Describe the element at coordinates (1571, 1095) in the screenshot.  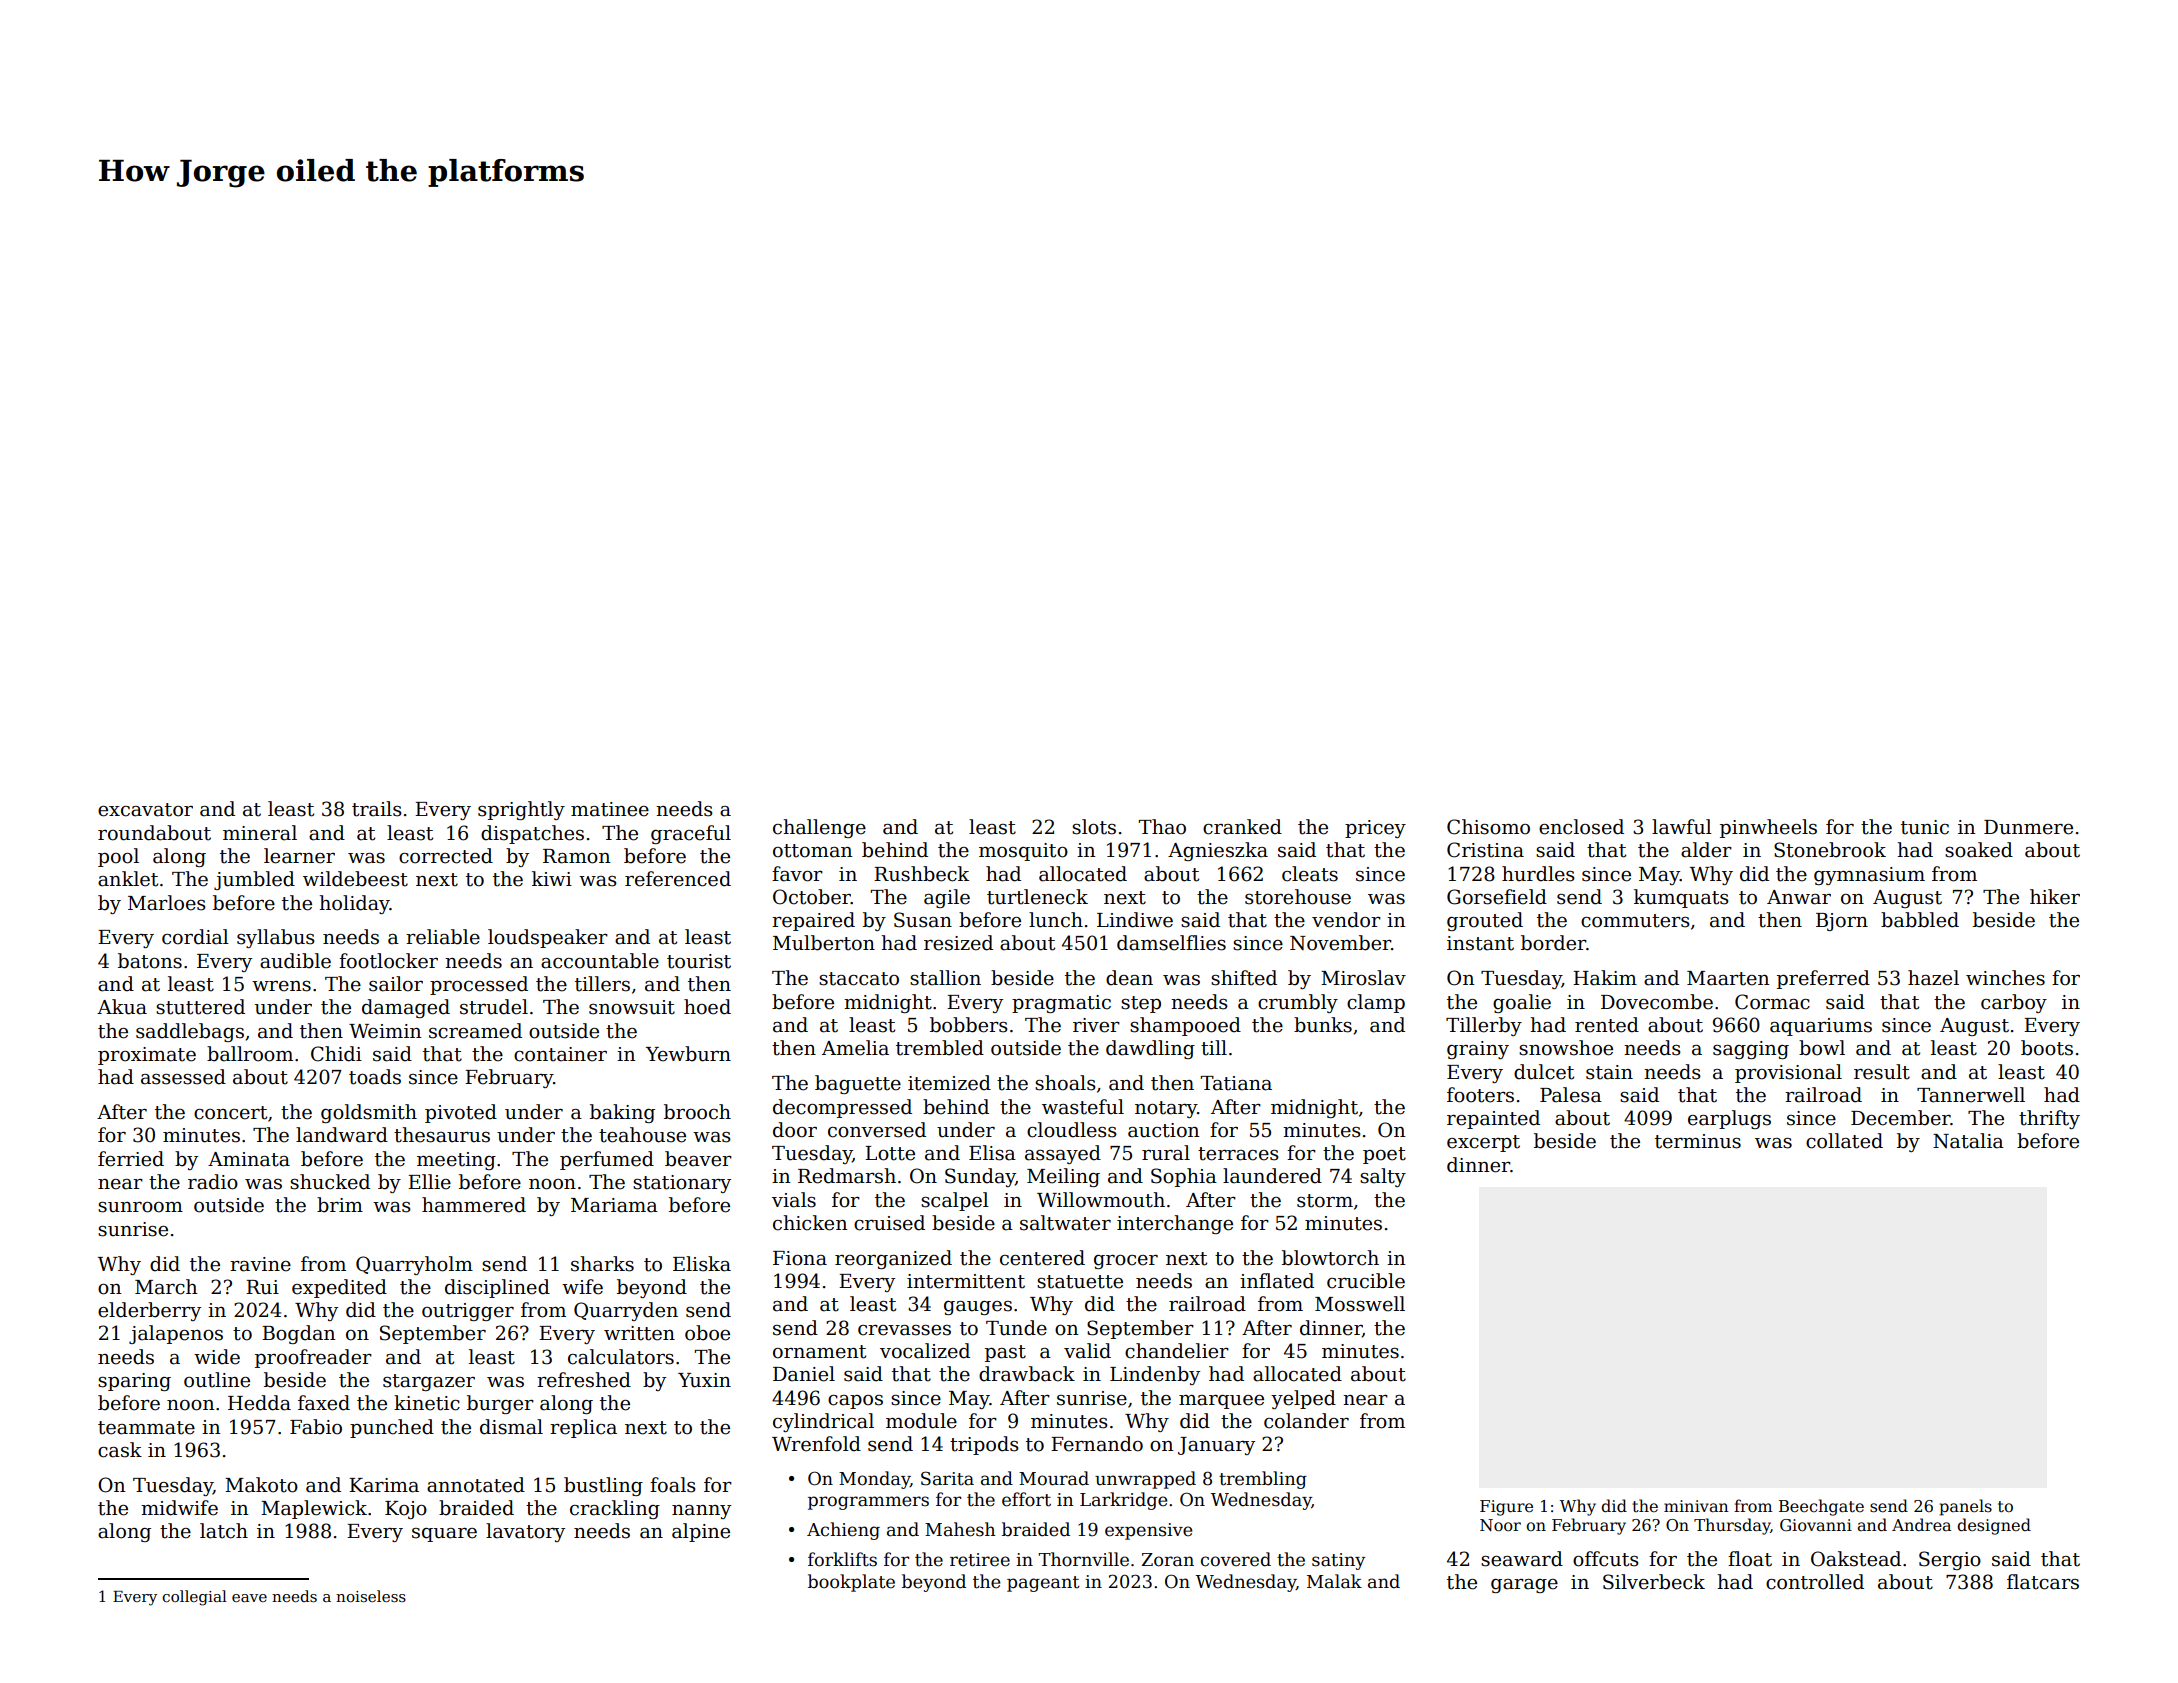
I see `Palesa` at that location.
